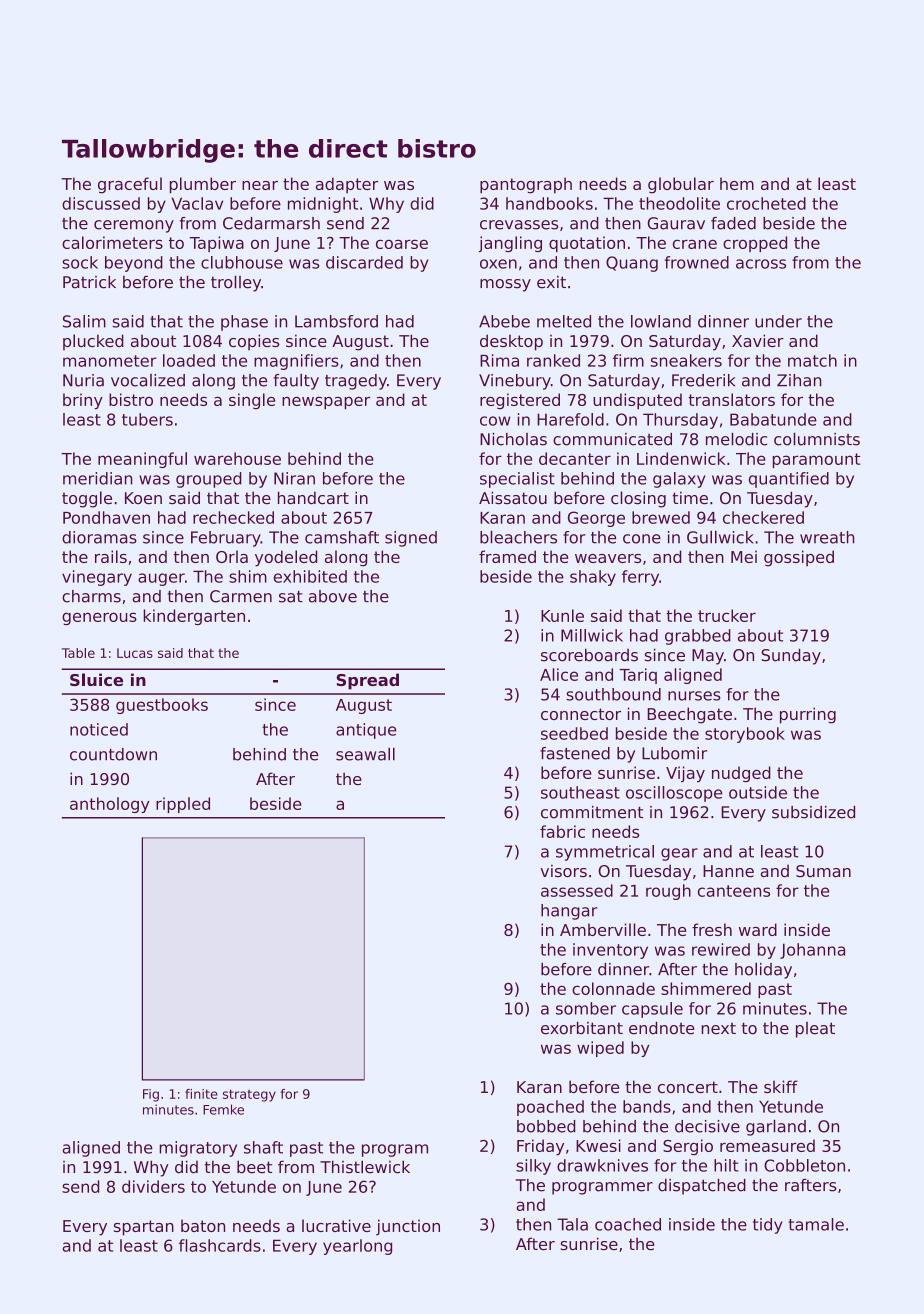 The image size is (924, 1314). I want to click on spartan, so click(144, 1228).
